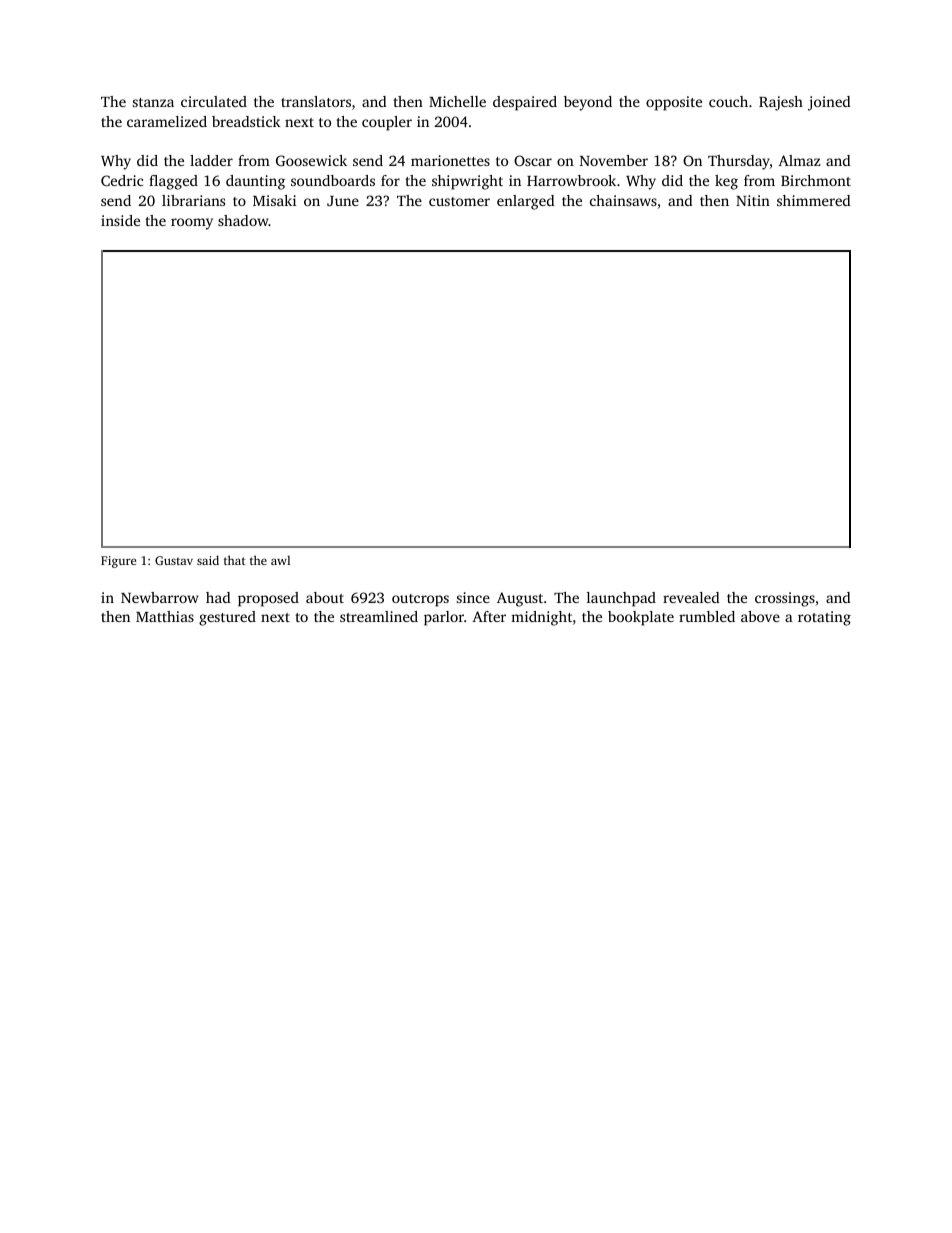  I want to click on circulated, so click(214, 101).
